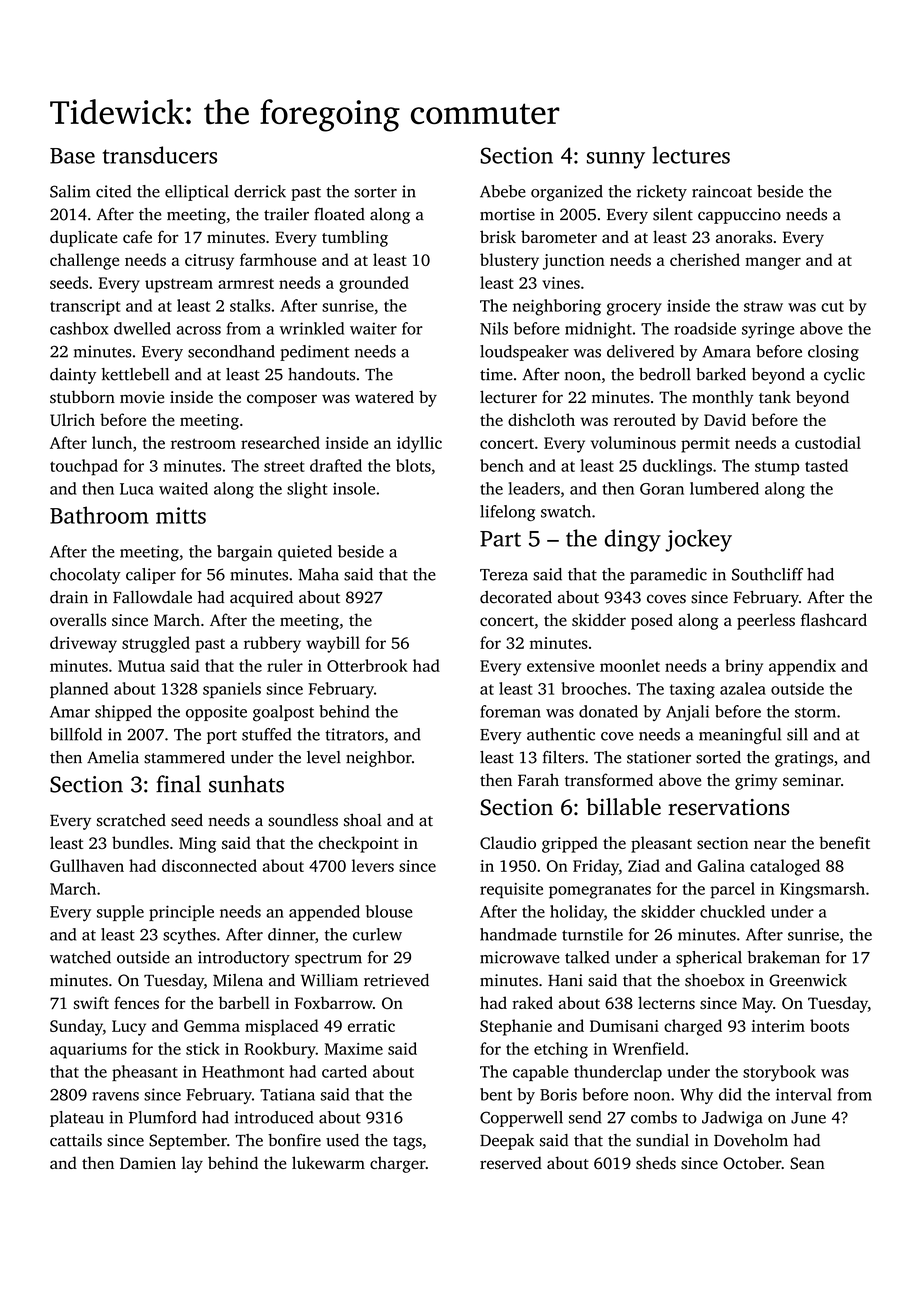  What do you see at coordinates (113, 757) in the screenshot?
I see `Amelia` at bounding box center [113, 757].
